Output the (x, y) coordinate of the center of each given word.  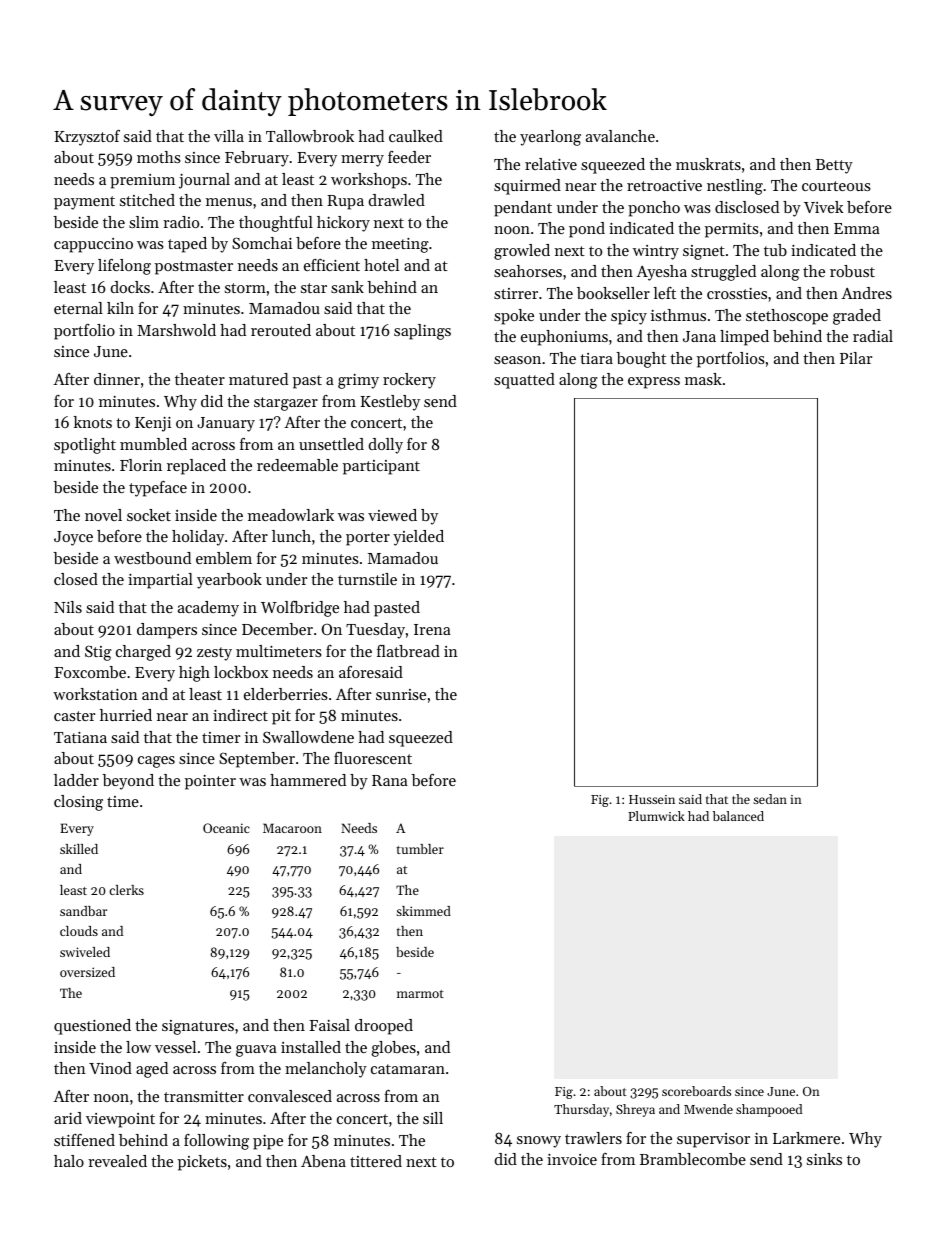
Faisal (329, 1025)
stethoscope (787, 317)
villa (229, 136)
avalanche (620, 136)
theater (200, 379)
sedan (770, 799)
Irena (432, 629)
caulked (416, 136)
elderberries (286, 694)
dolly (385, 446)
